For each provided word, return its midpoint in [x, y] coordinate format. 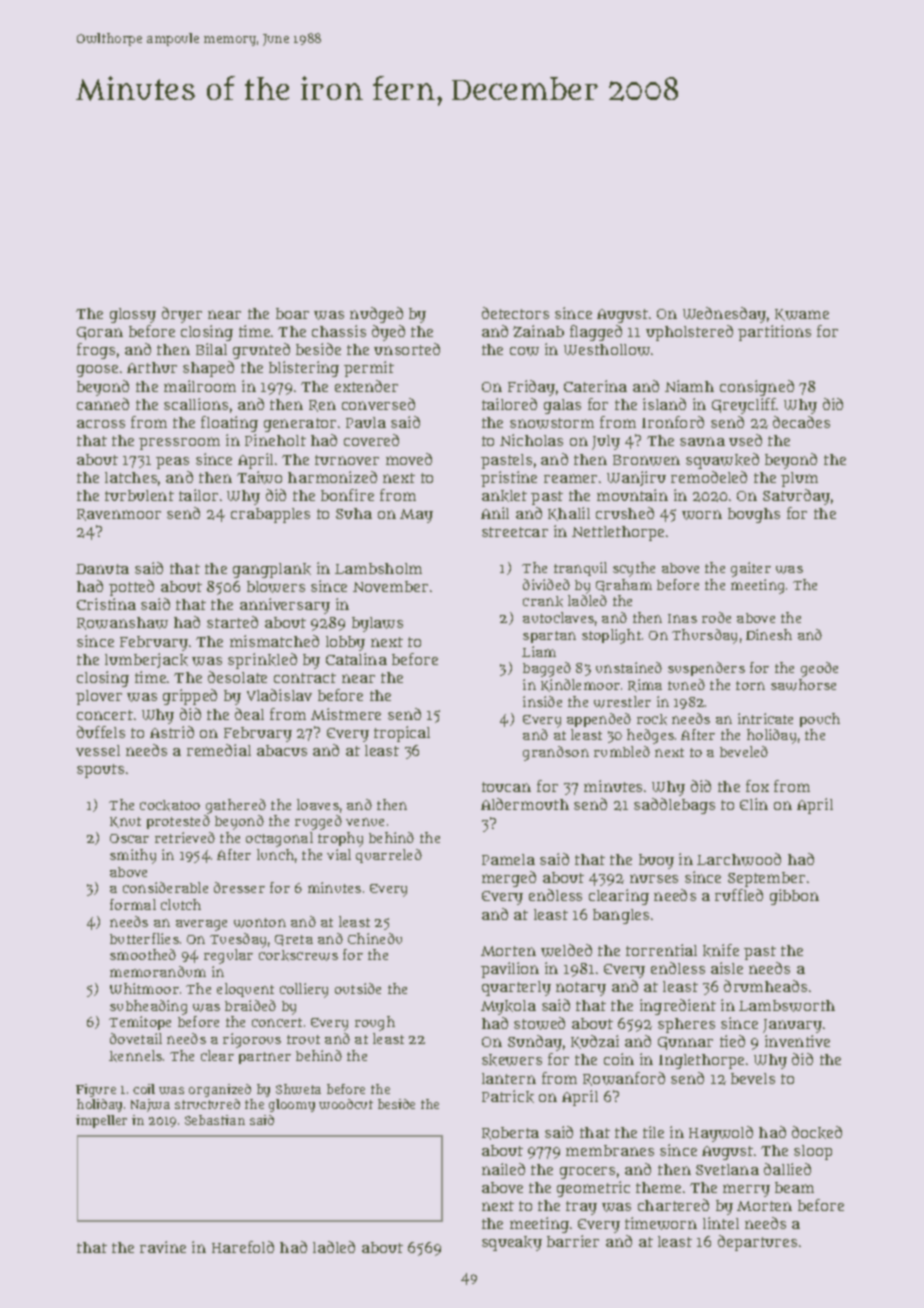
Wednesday [724, 315]
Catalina [356, 659]
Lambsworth [787, 1006]
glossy [133, 315]
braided [250, 1005]
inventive [797, 1041]
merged [509, 879]
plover [99, 697]
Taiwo [259, 477]
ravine [163, 1247]
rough [375, 1023]
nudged [376, 315]
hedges [650, 736]
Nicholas [531, 440]
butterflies [144, 938]
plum [799, 479]
